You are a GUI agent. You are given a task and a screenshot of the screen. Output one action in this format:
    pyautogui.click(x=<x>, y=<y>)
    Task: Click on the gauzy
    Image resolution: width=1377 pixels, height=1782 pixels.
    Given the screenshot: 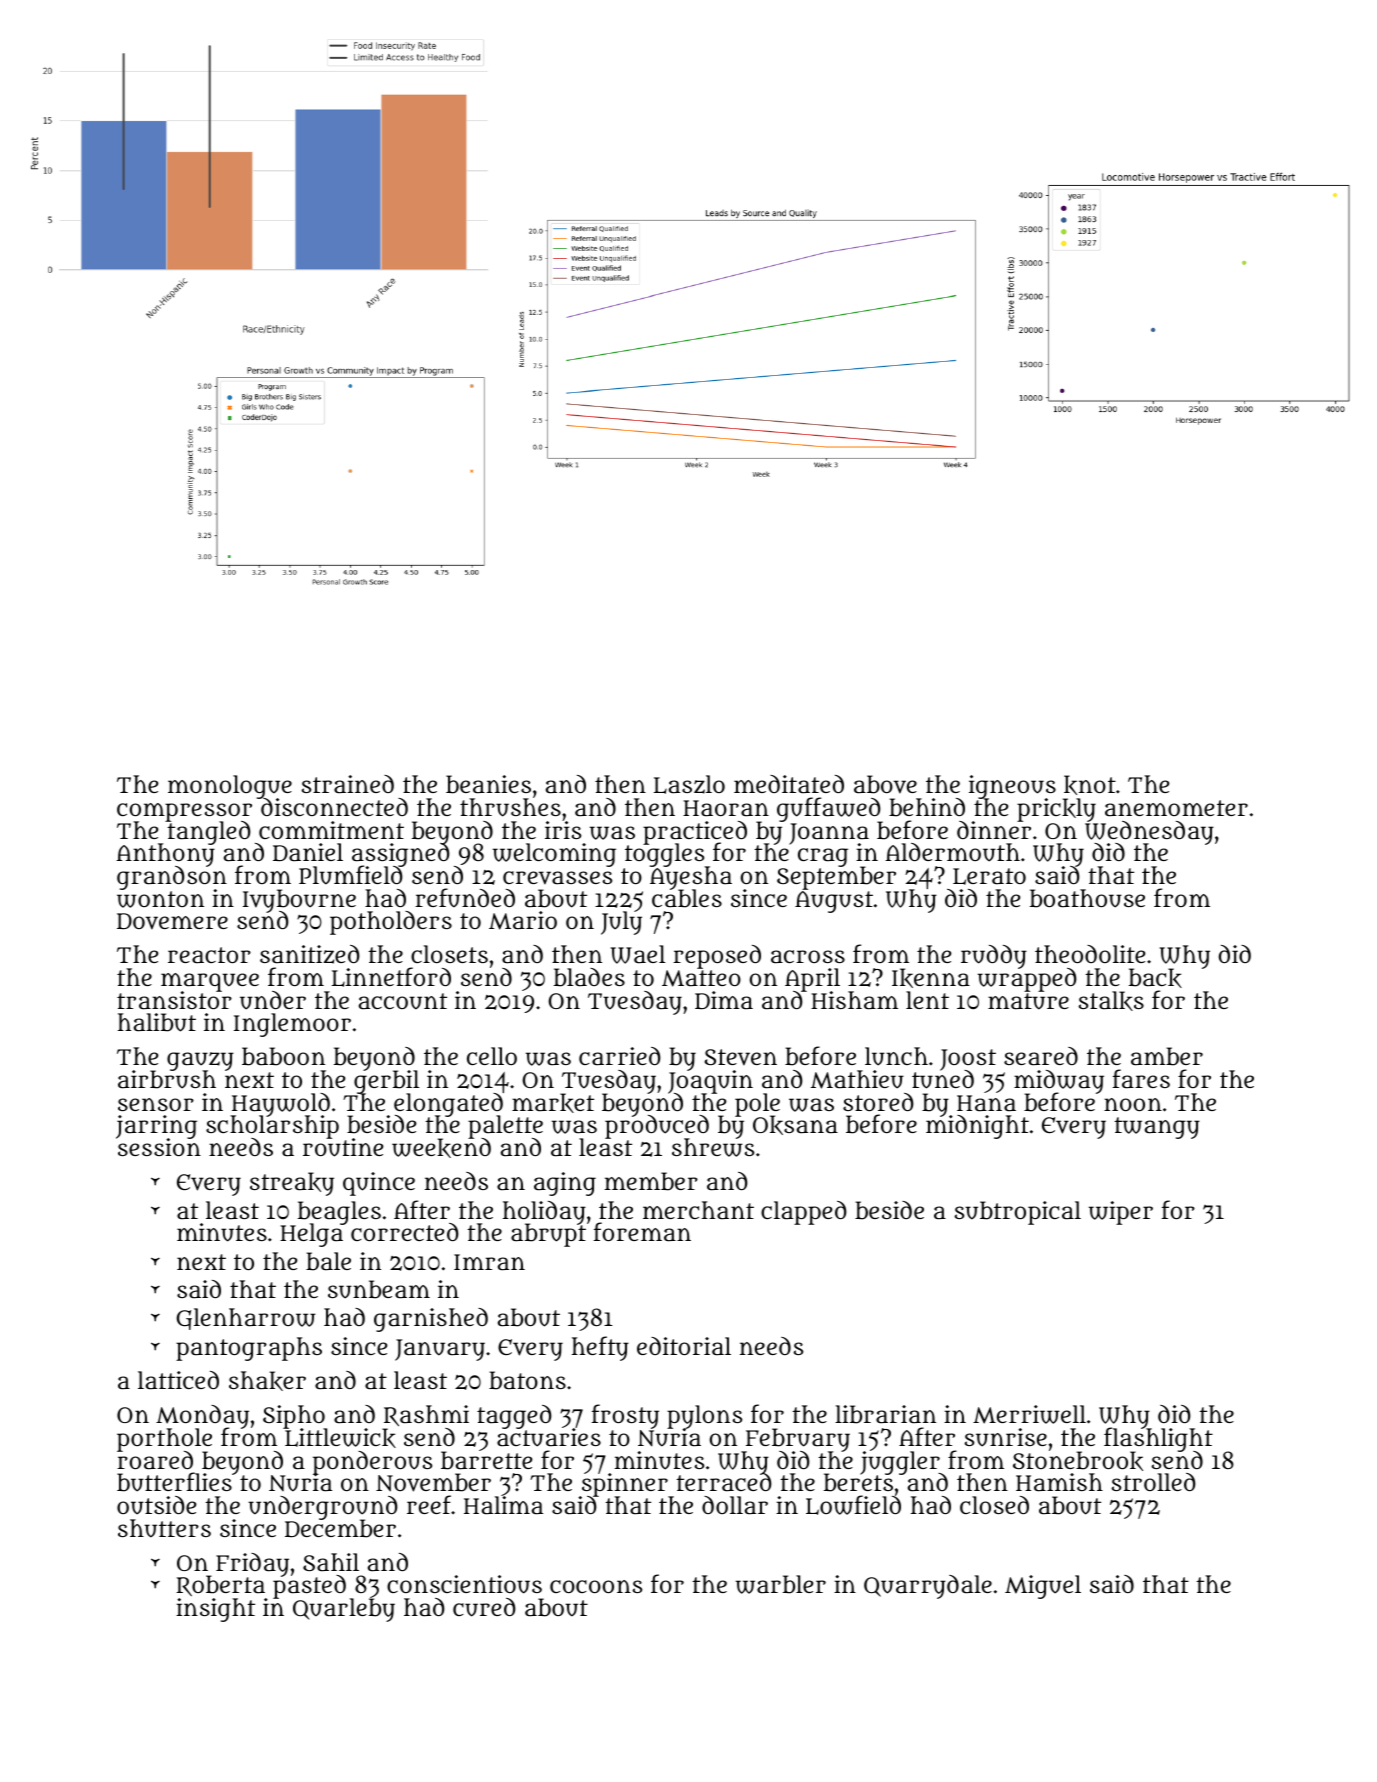 What is the action you would take?
    pyautogui.click(x=200, y=1061)
